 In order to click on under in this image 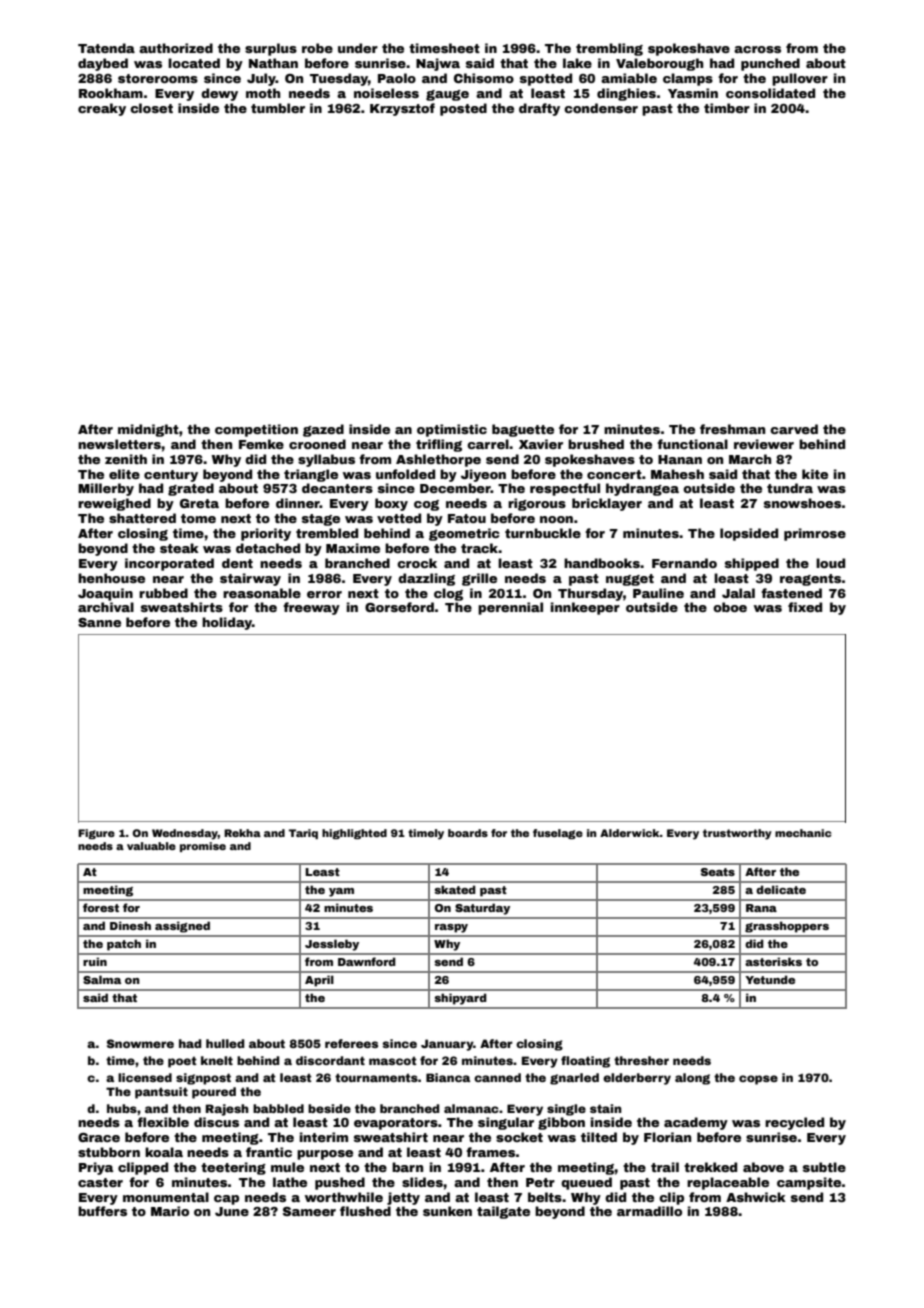, I will do `click(358, 48)`.
